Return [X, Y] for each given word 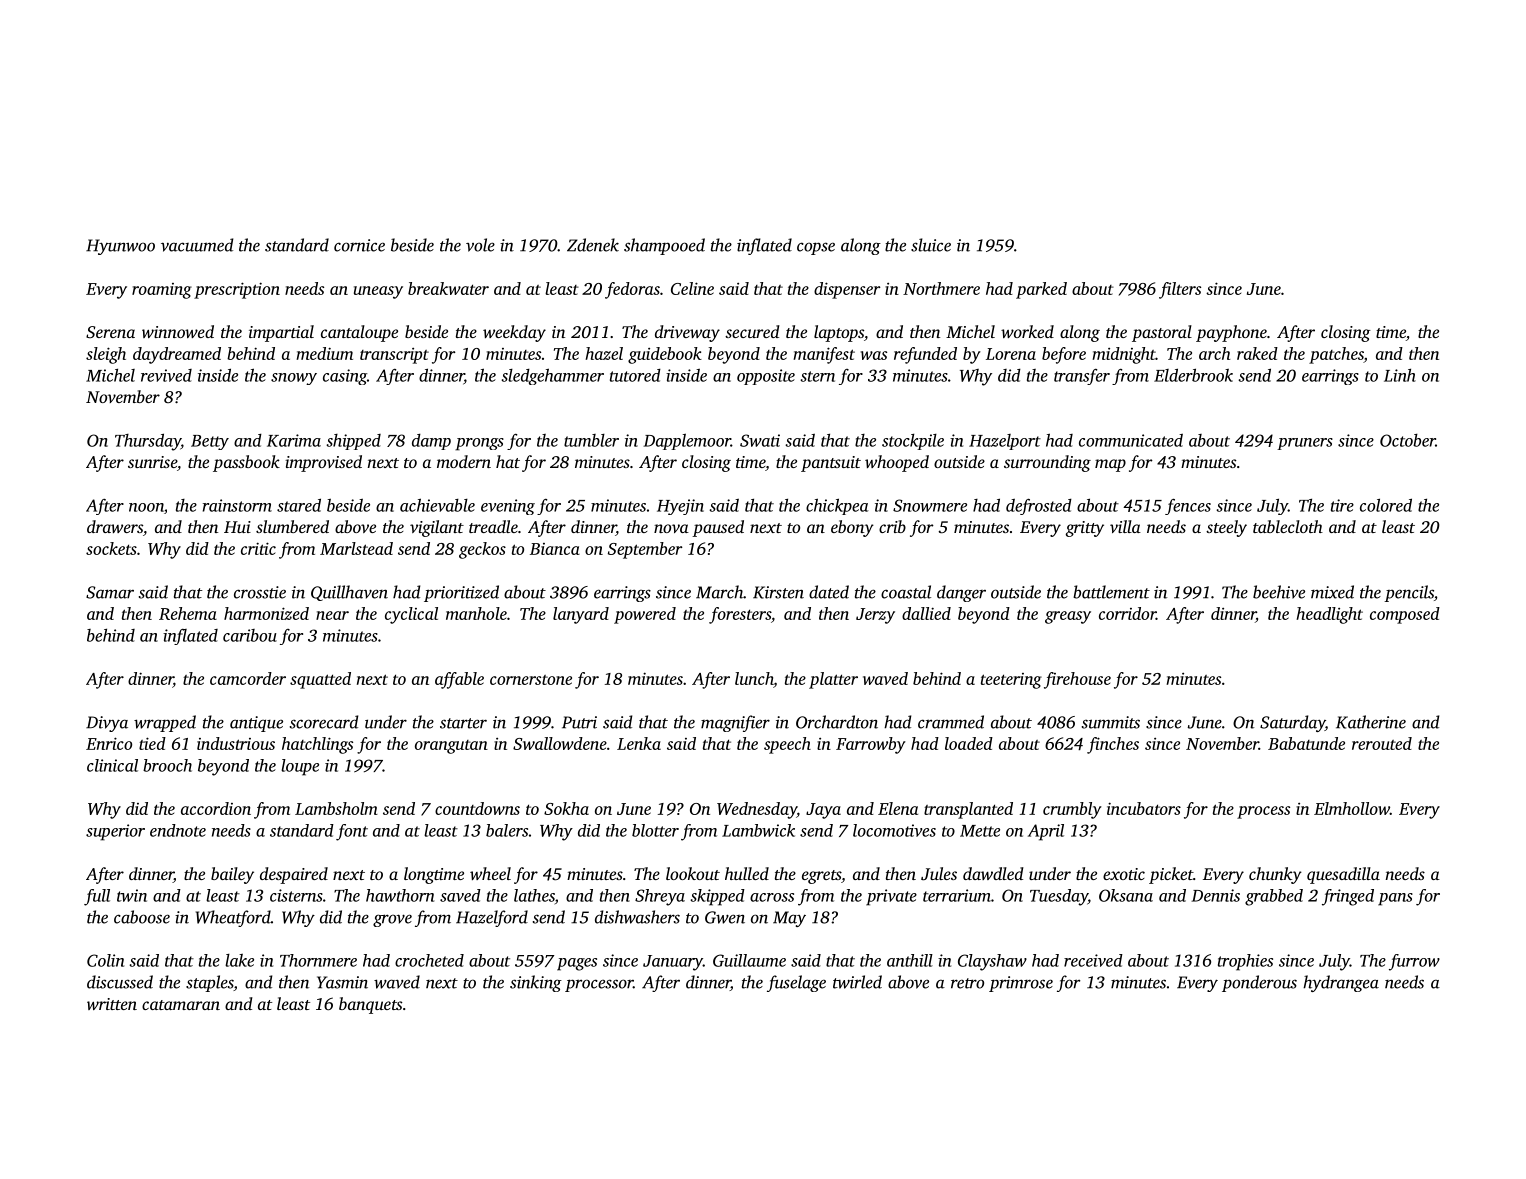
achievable [437, 505]
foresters [740, 615]
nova [671, 528]
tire [1342, 505]
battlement [1111, 592]
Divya [107, 724]
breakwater [448, 288]
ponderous [1259, 983]
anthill [910, 960]
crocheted [429, 960]
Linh [1400, 375]
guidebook [665, 355]
